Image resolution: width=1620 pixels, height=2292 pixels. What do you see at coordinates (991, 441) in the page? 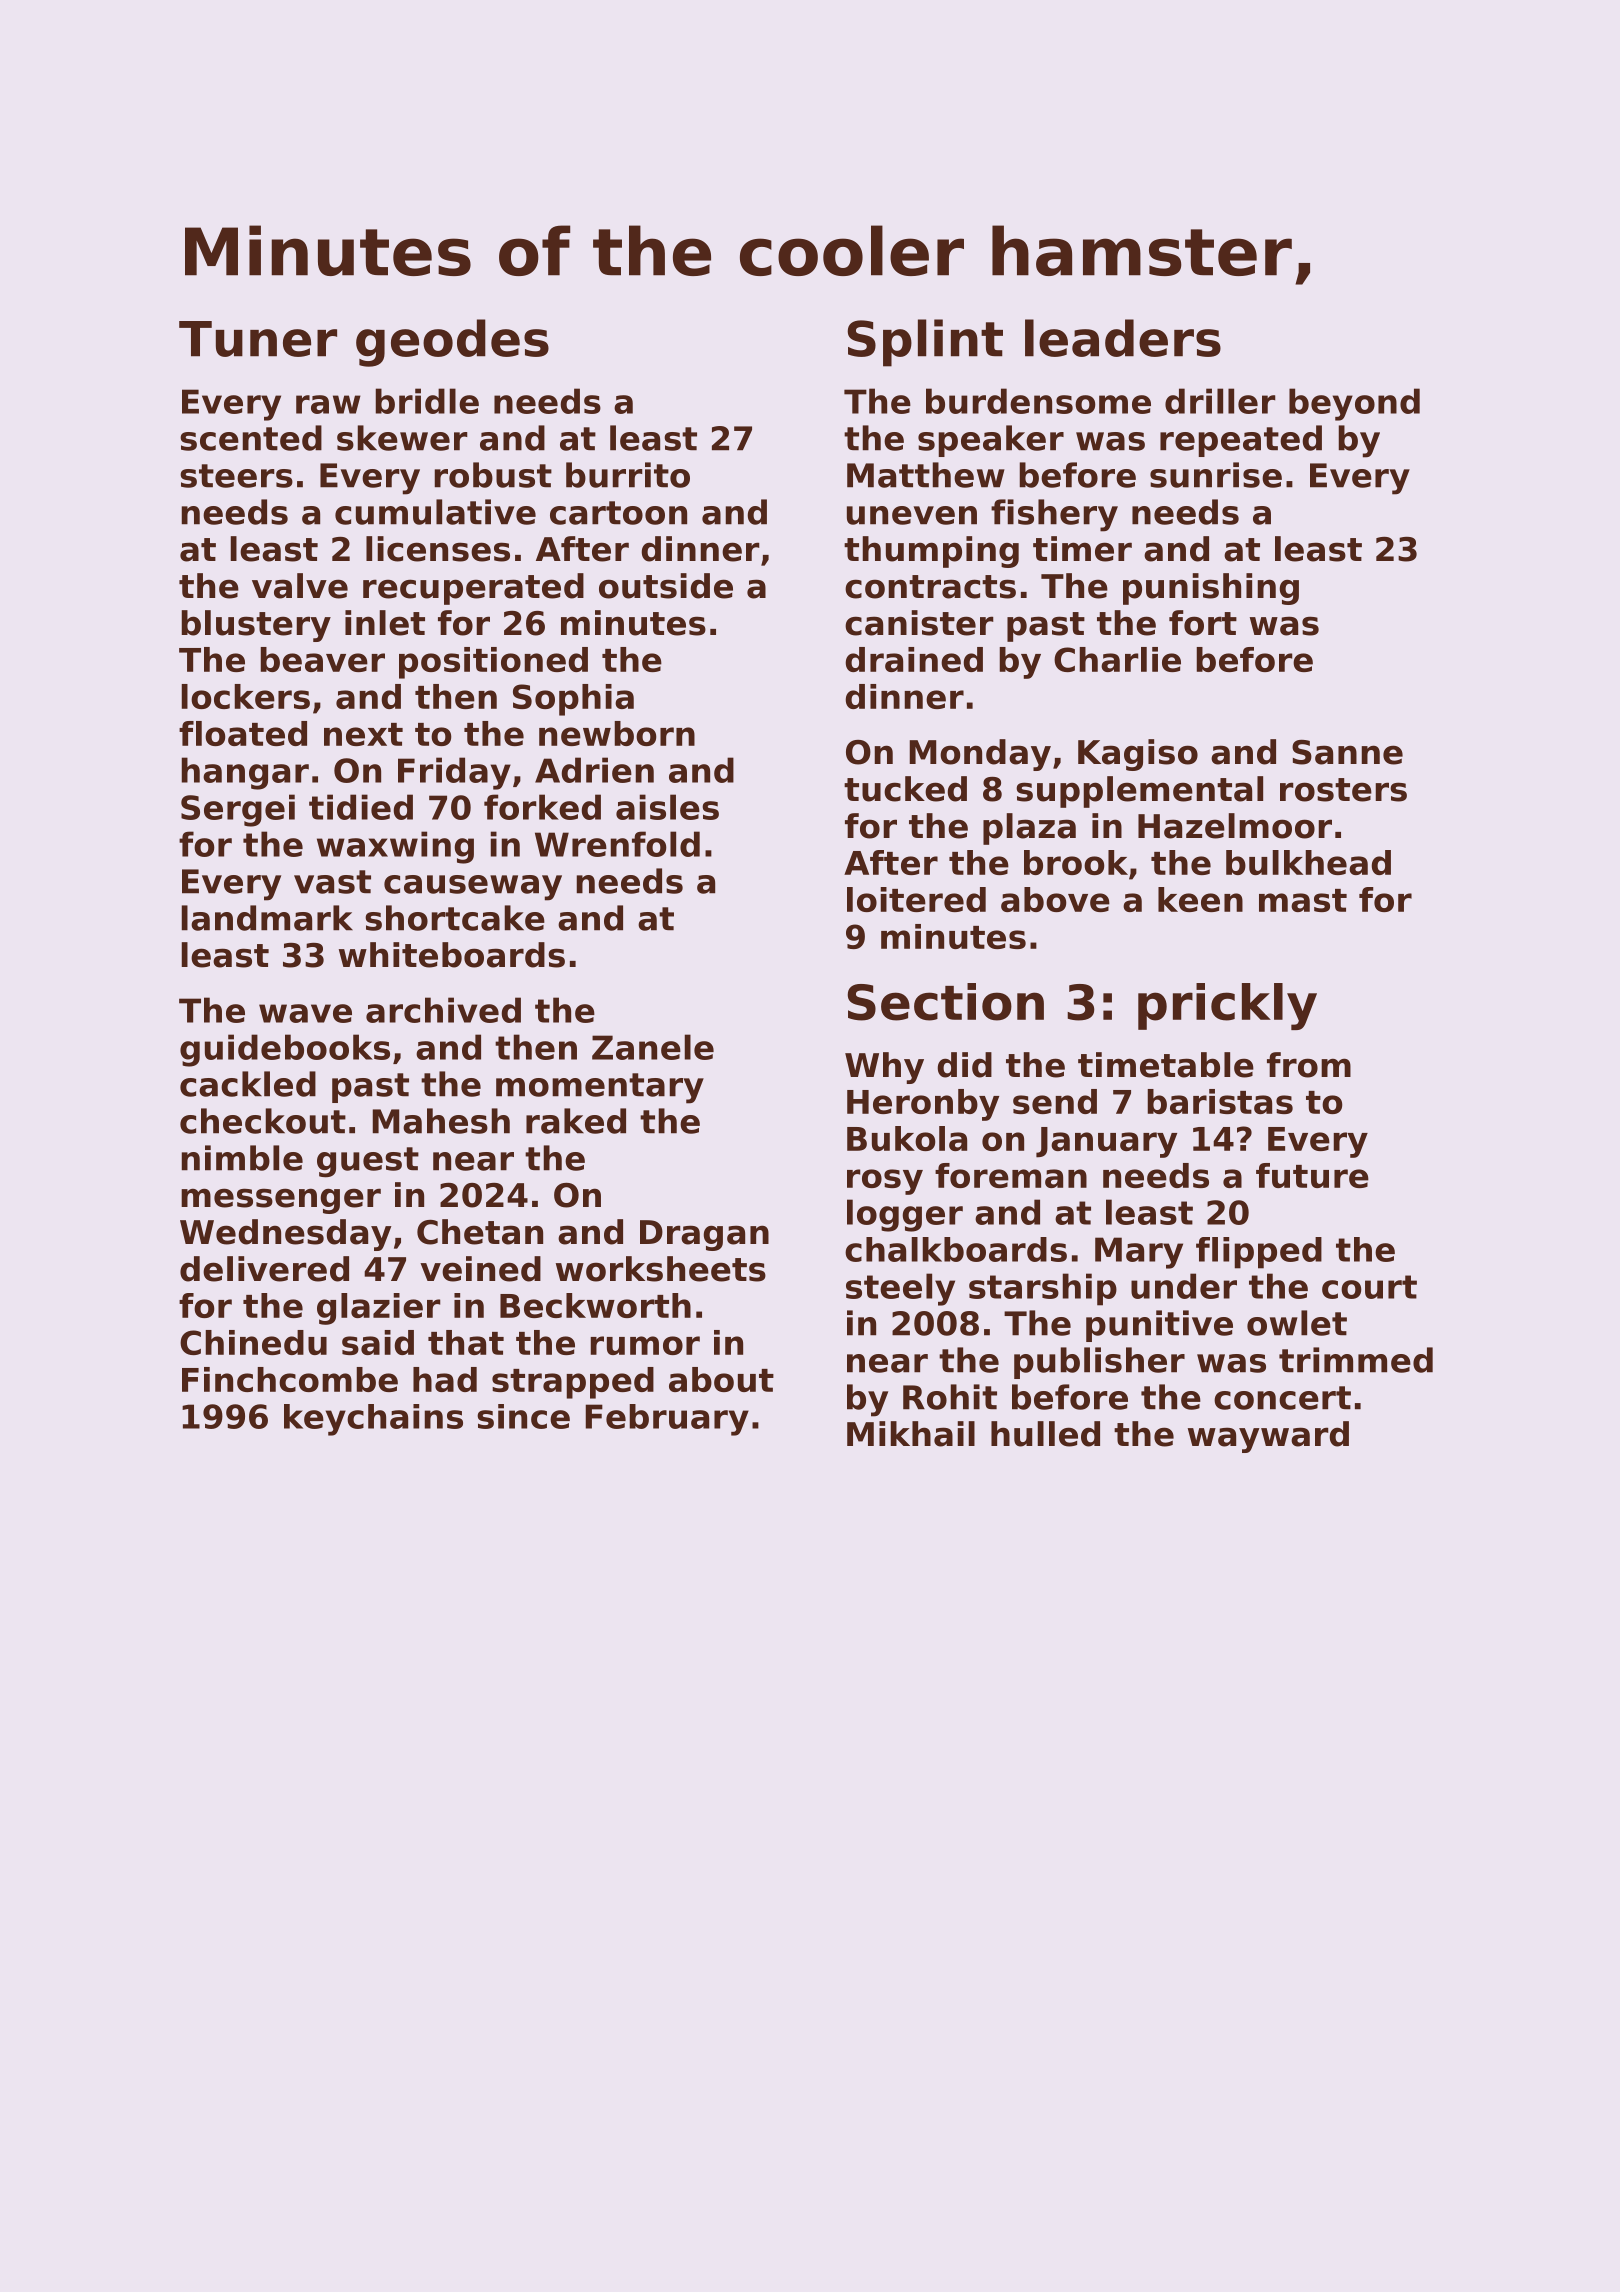
I see `speaker` at bounding box center [991, 441].
